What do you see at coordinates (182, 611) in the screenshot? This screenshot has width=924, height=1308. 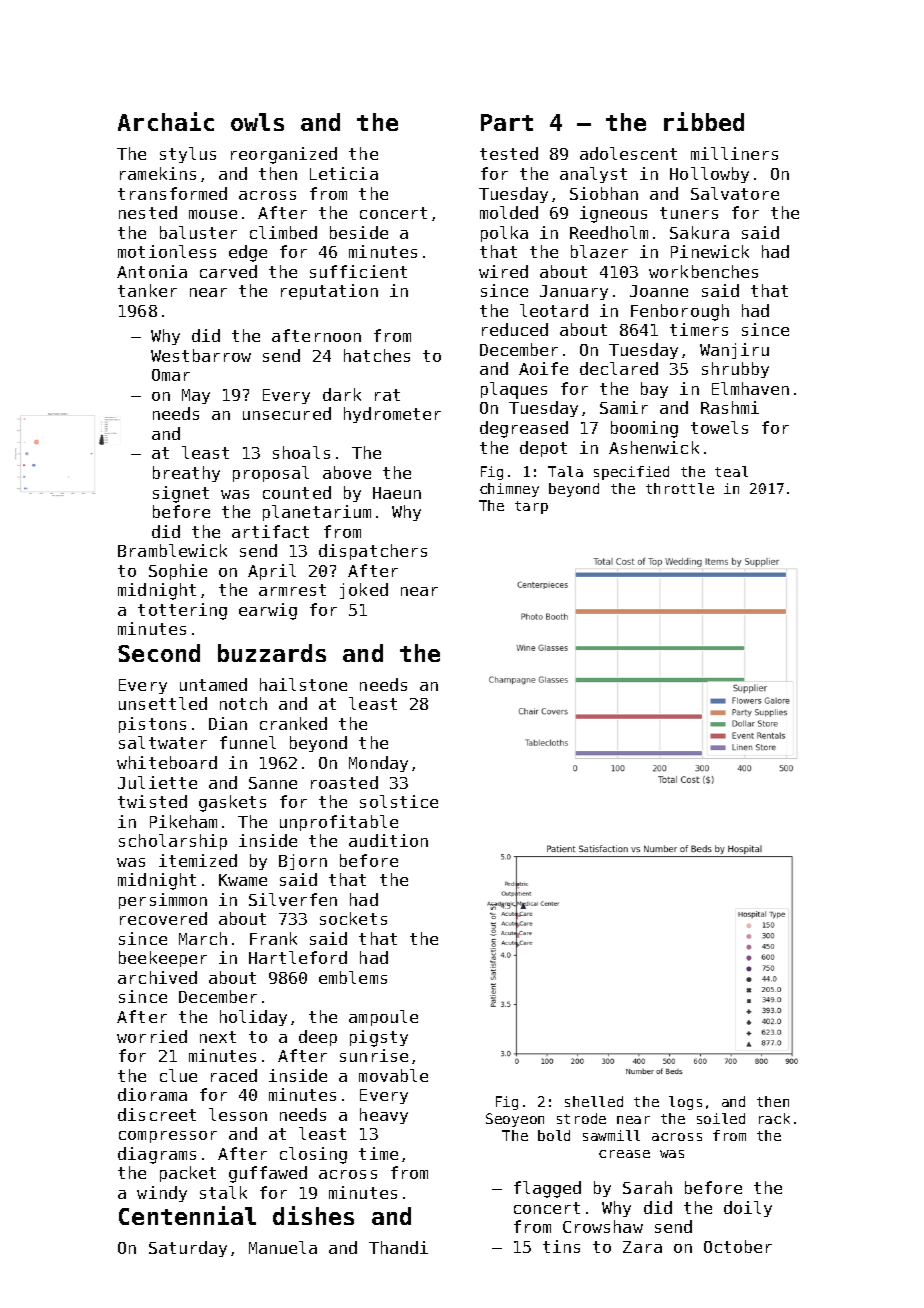 I see `tottering` at bounding box center [182, 611].
